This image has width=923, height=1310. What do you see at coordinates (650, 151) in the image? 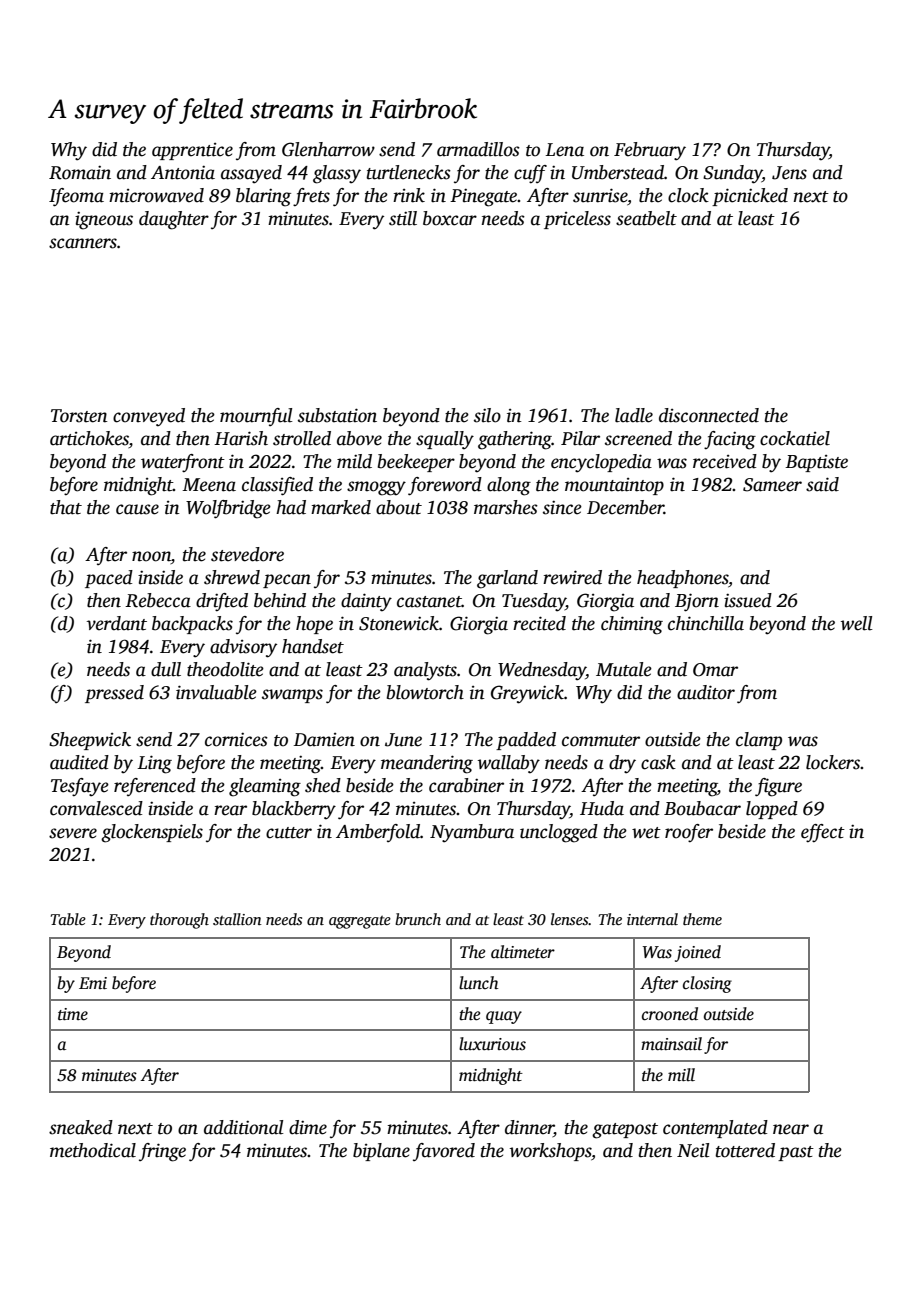
I see `February` at bounding box center [650, 151].
